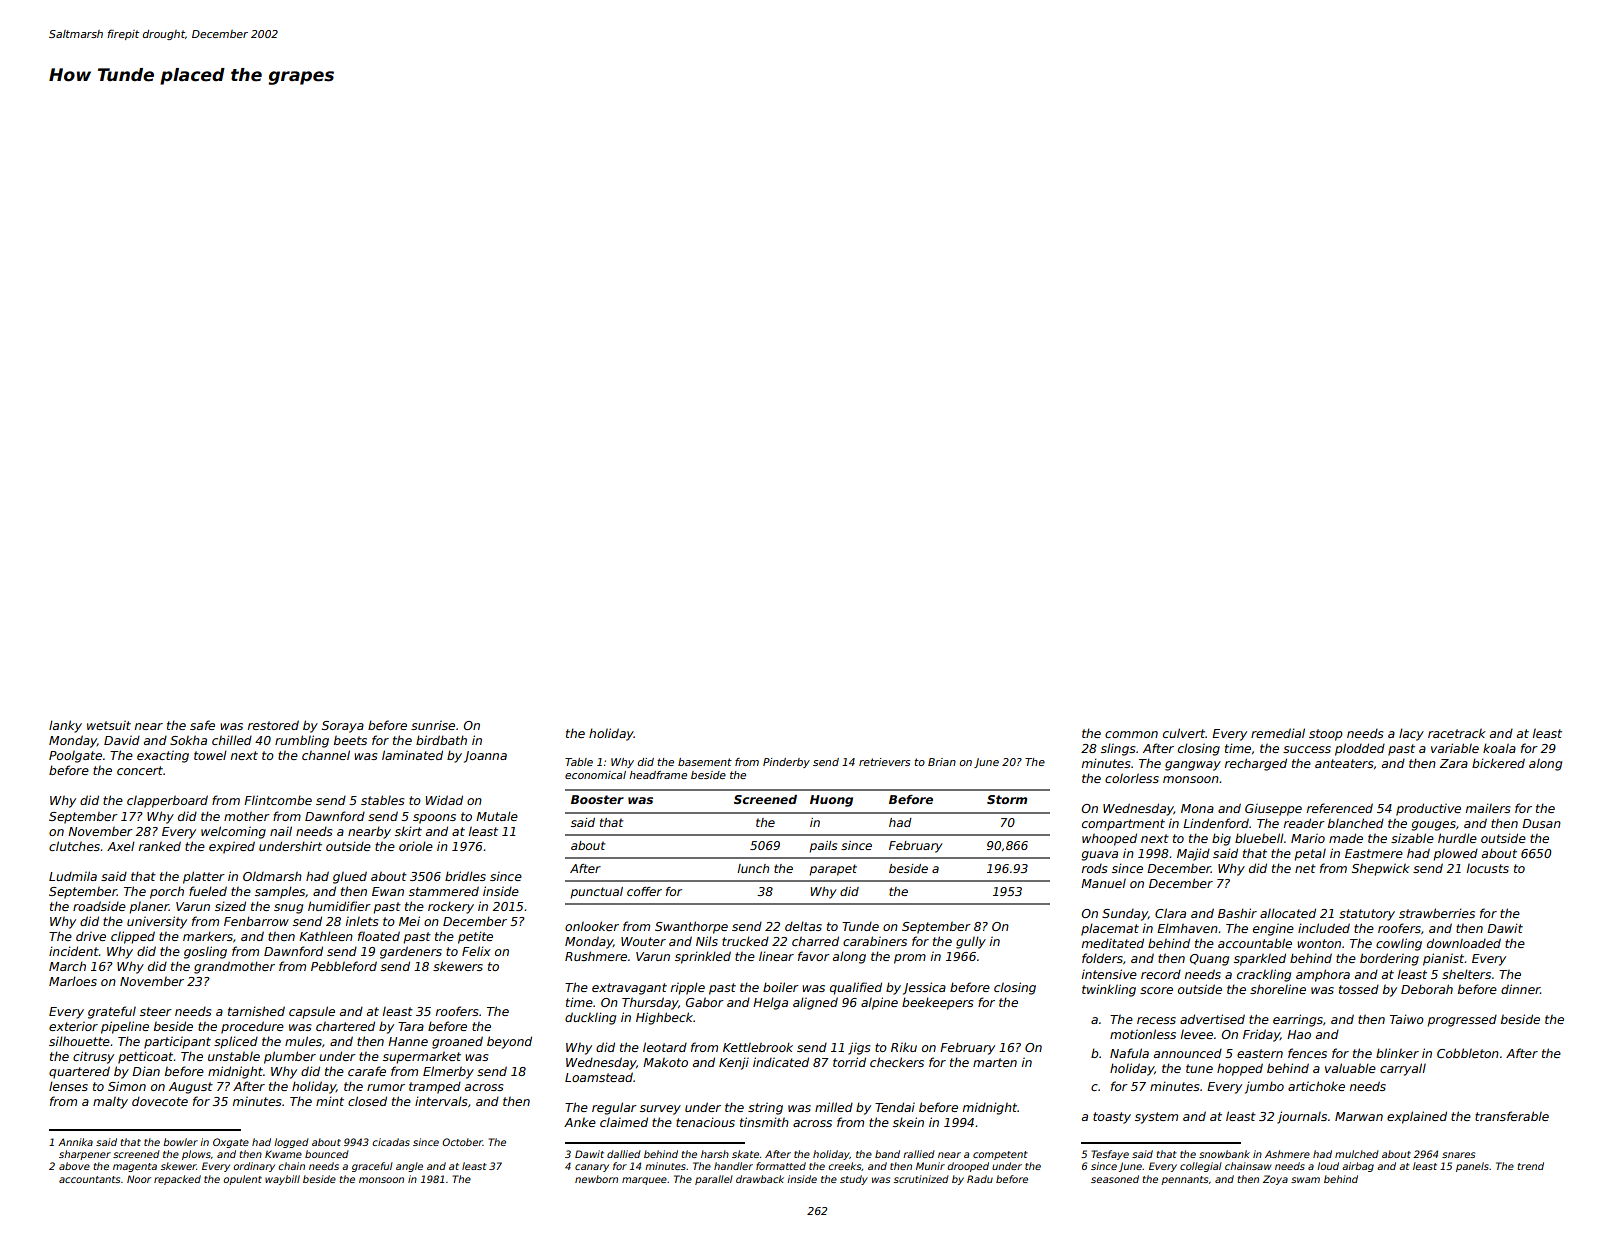 The width and height of the image is (1615, 1248). Describe the element at coordinates (1457, 733) in the image. I see `racetrack` at that location.
